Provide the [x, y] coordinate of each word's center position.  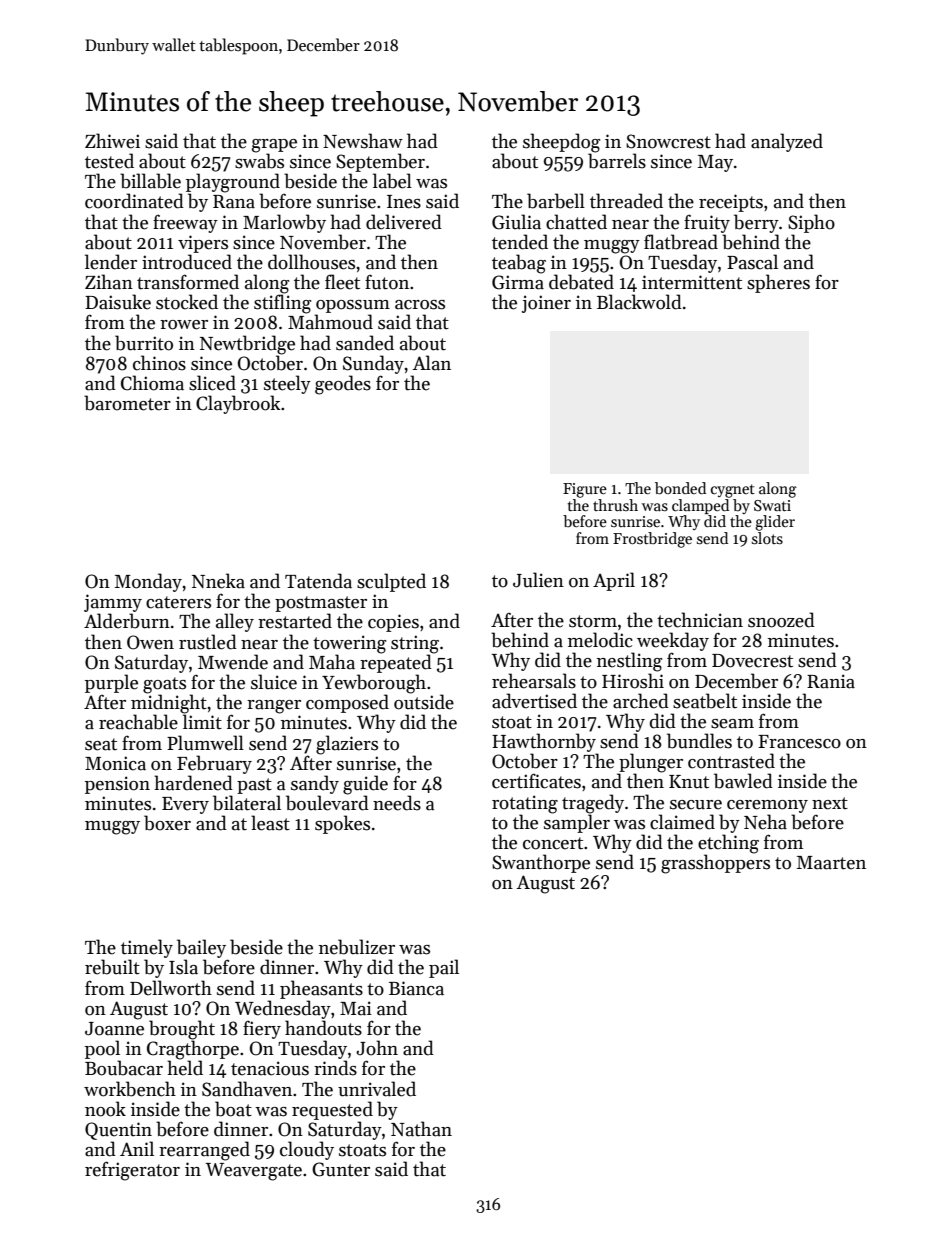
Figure [585, 490]
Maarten [831, 863]
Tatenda [318, 581]
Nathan [421, 1129]
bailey [201, 948]
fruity [707, 223]
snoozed [781, 620]
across [420, 305]
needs [397, 803]
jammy [113, 603]
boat [233, 1109]
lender [111, 262]
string [415, 644]
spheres [778, 283]
